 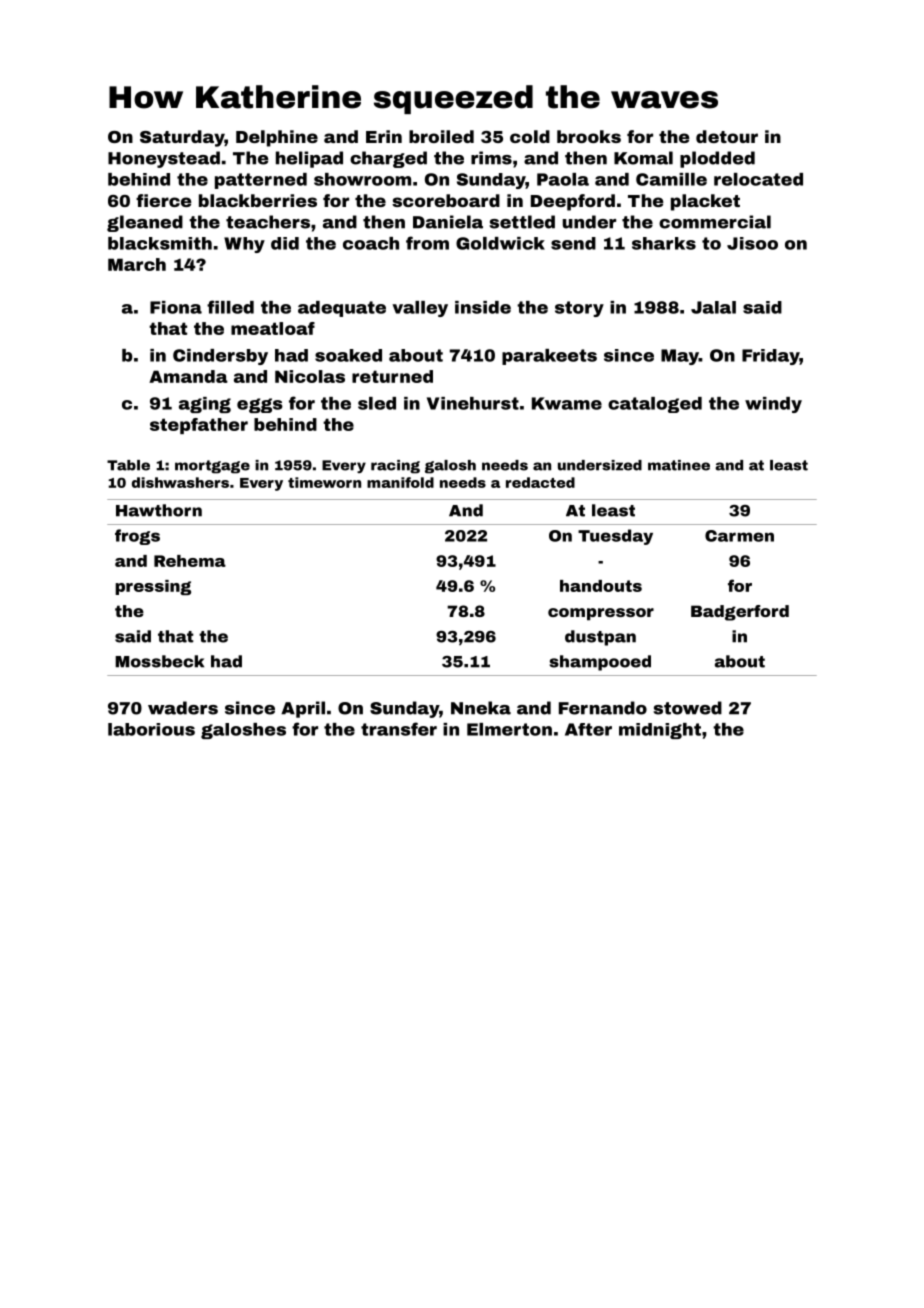 What do you see at coordinates (182, 138) in the page?
I see `Saturday` at bounding box center [182, 138].
